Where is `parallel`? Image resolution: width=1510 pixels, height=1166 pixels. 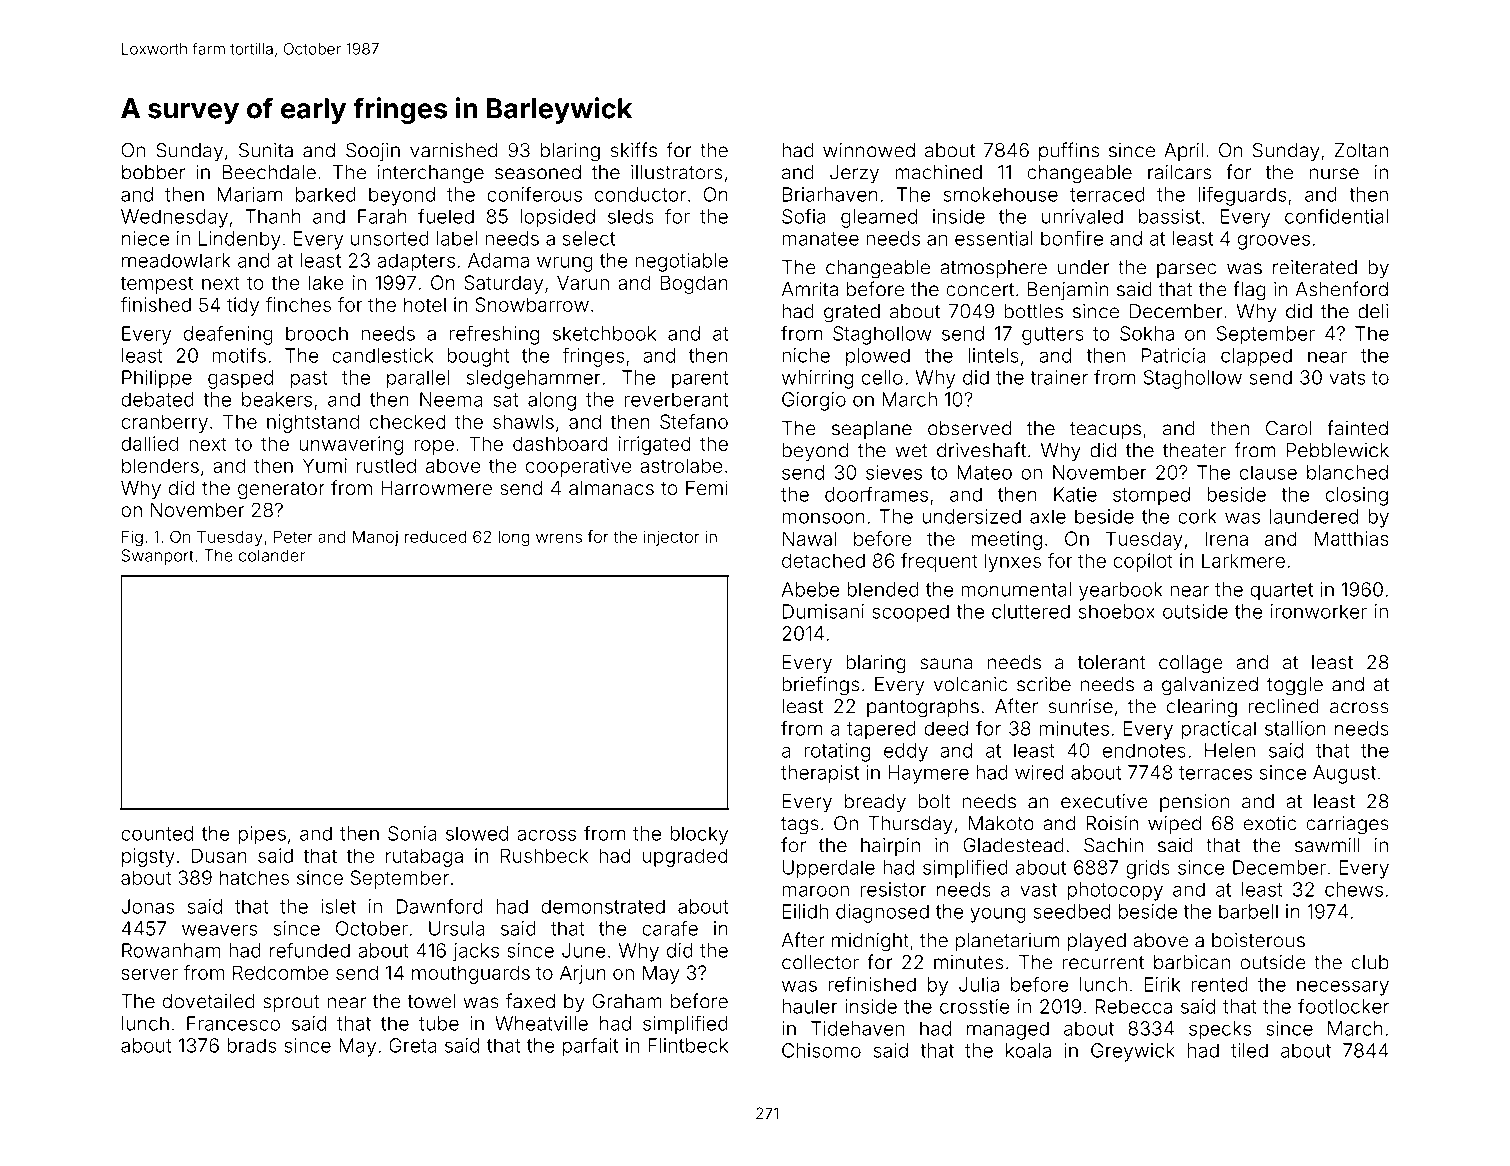 parallel is located at coordinates (418, 379).
